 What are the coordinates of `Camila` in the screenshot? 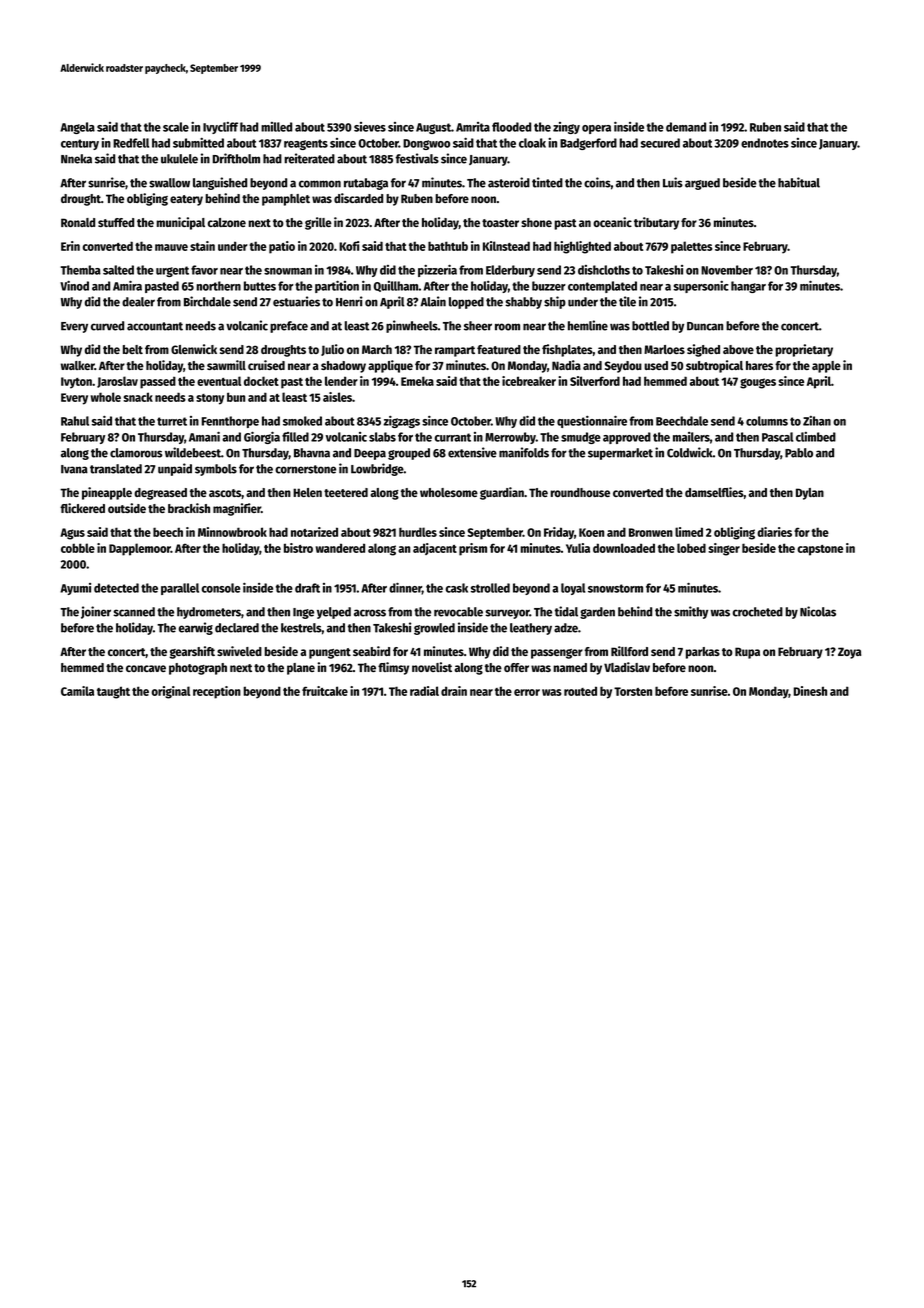 It's located at (77, 691).
